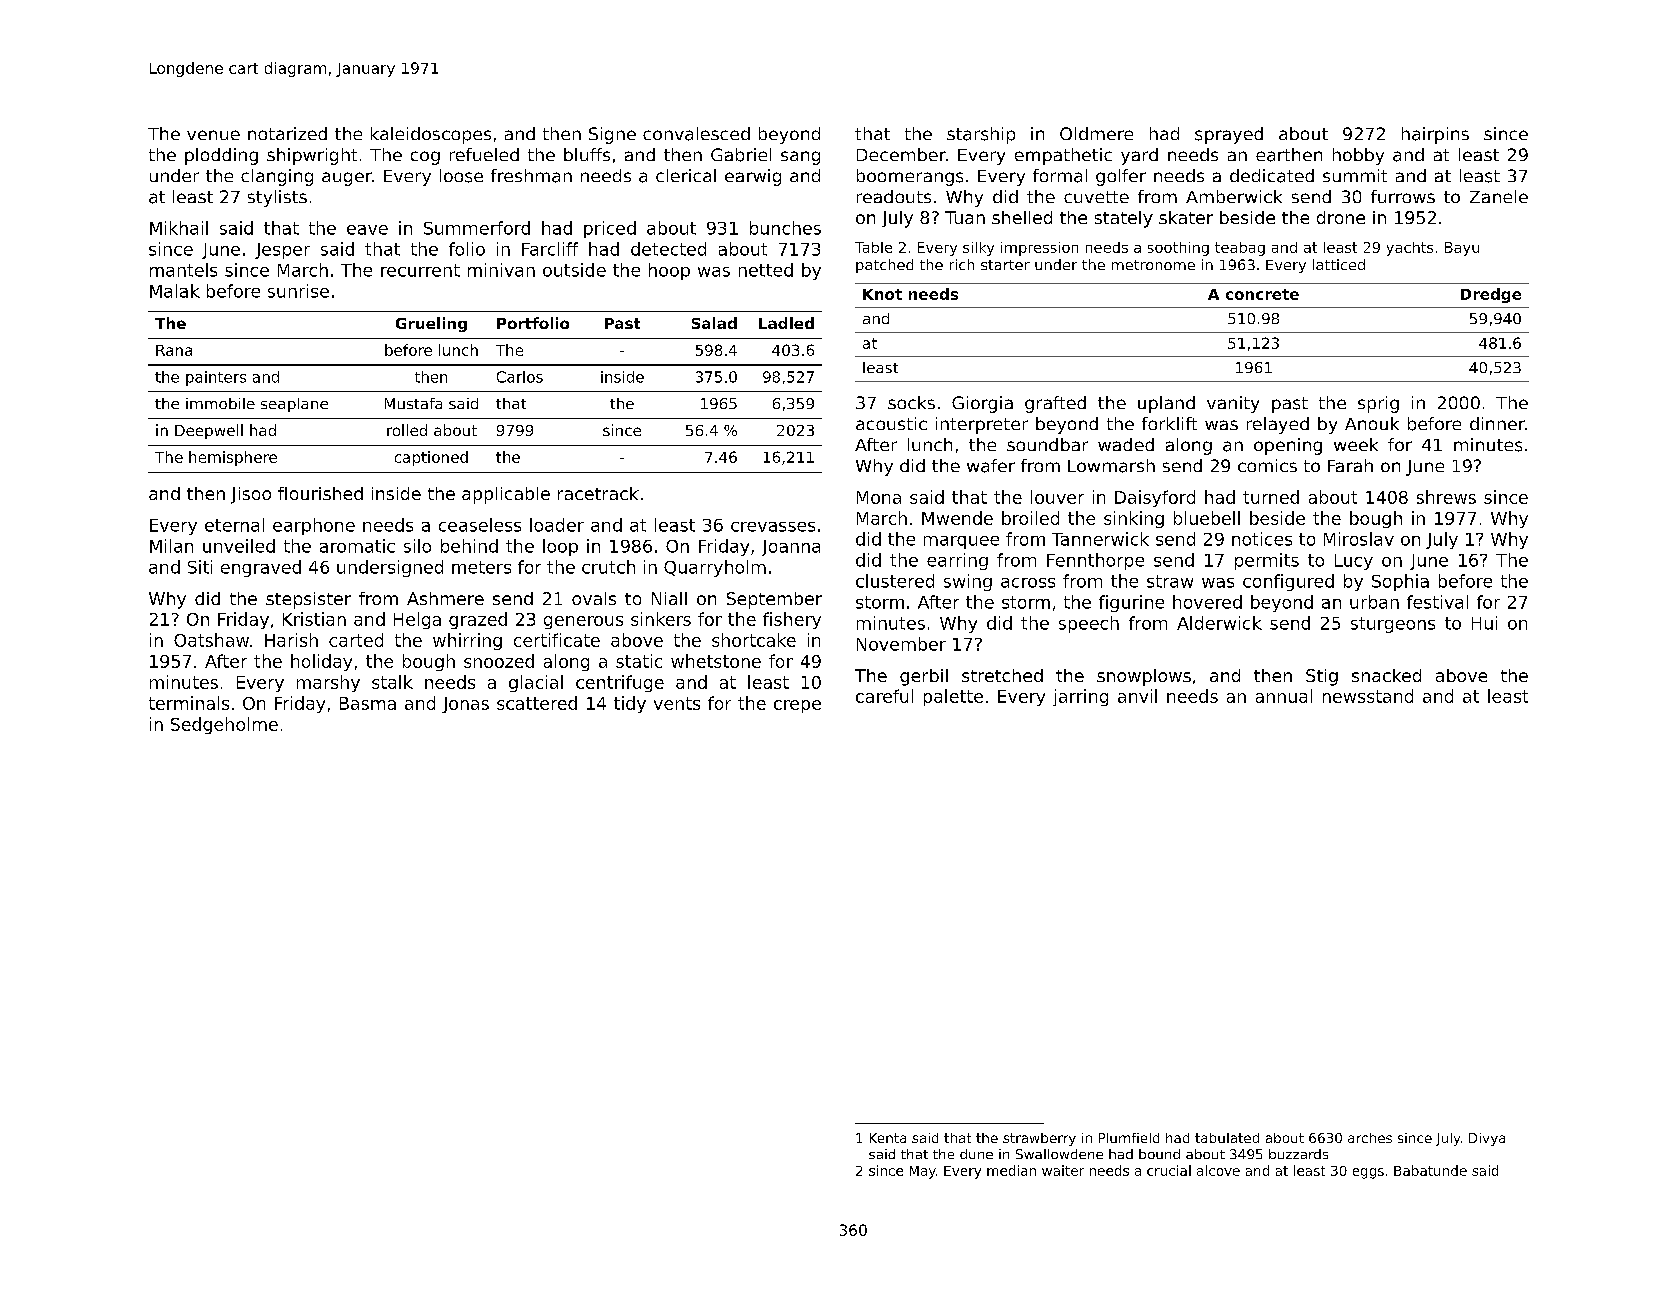 This screenshot has height=1296, width=1677. I want to click on Kenta, so click(888, 1138).
